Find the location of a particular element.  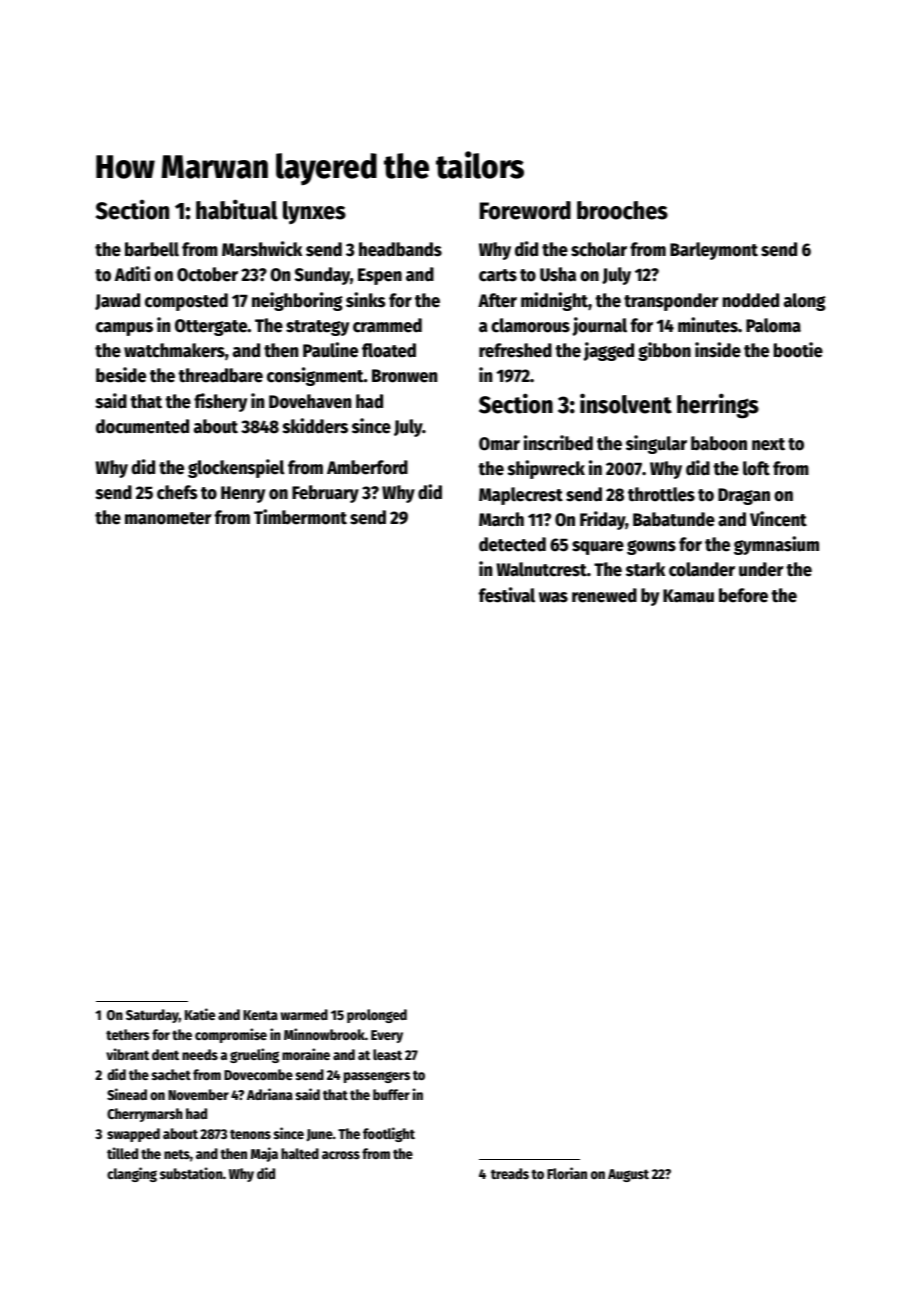

Bronwen is located at coordinates (404, 376).
